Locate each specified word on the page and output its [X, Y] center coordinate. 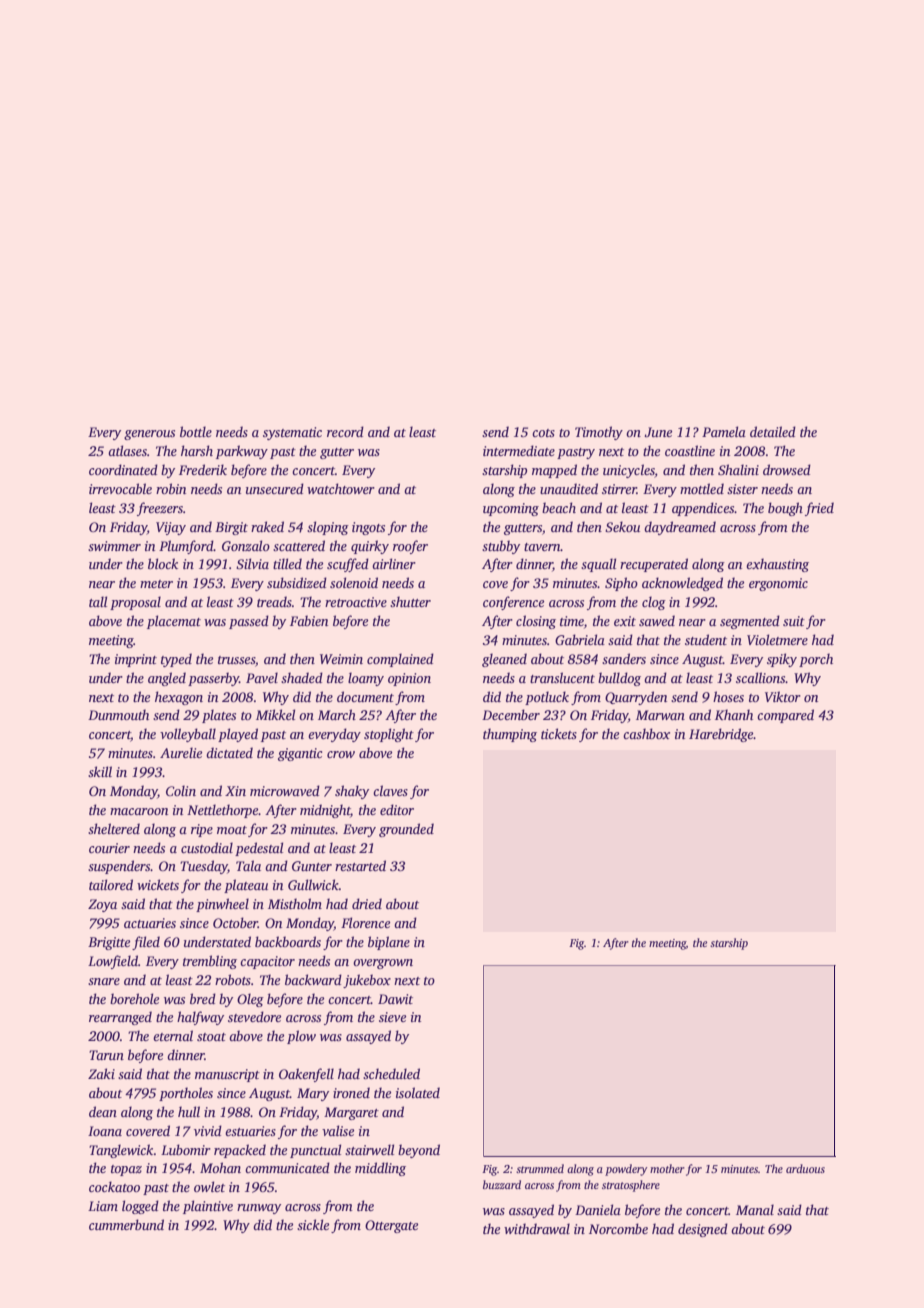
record [345, 431]
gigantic [300, 754]
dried [367, 903]
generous [149, 435]
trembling [210, 962]
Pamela [724, 431]
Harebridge [721, 735]
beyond [419, 1151]
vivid [208, 1130]
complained [400, 660]
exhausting [777, 565]
